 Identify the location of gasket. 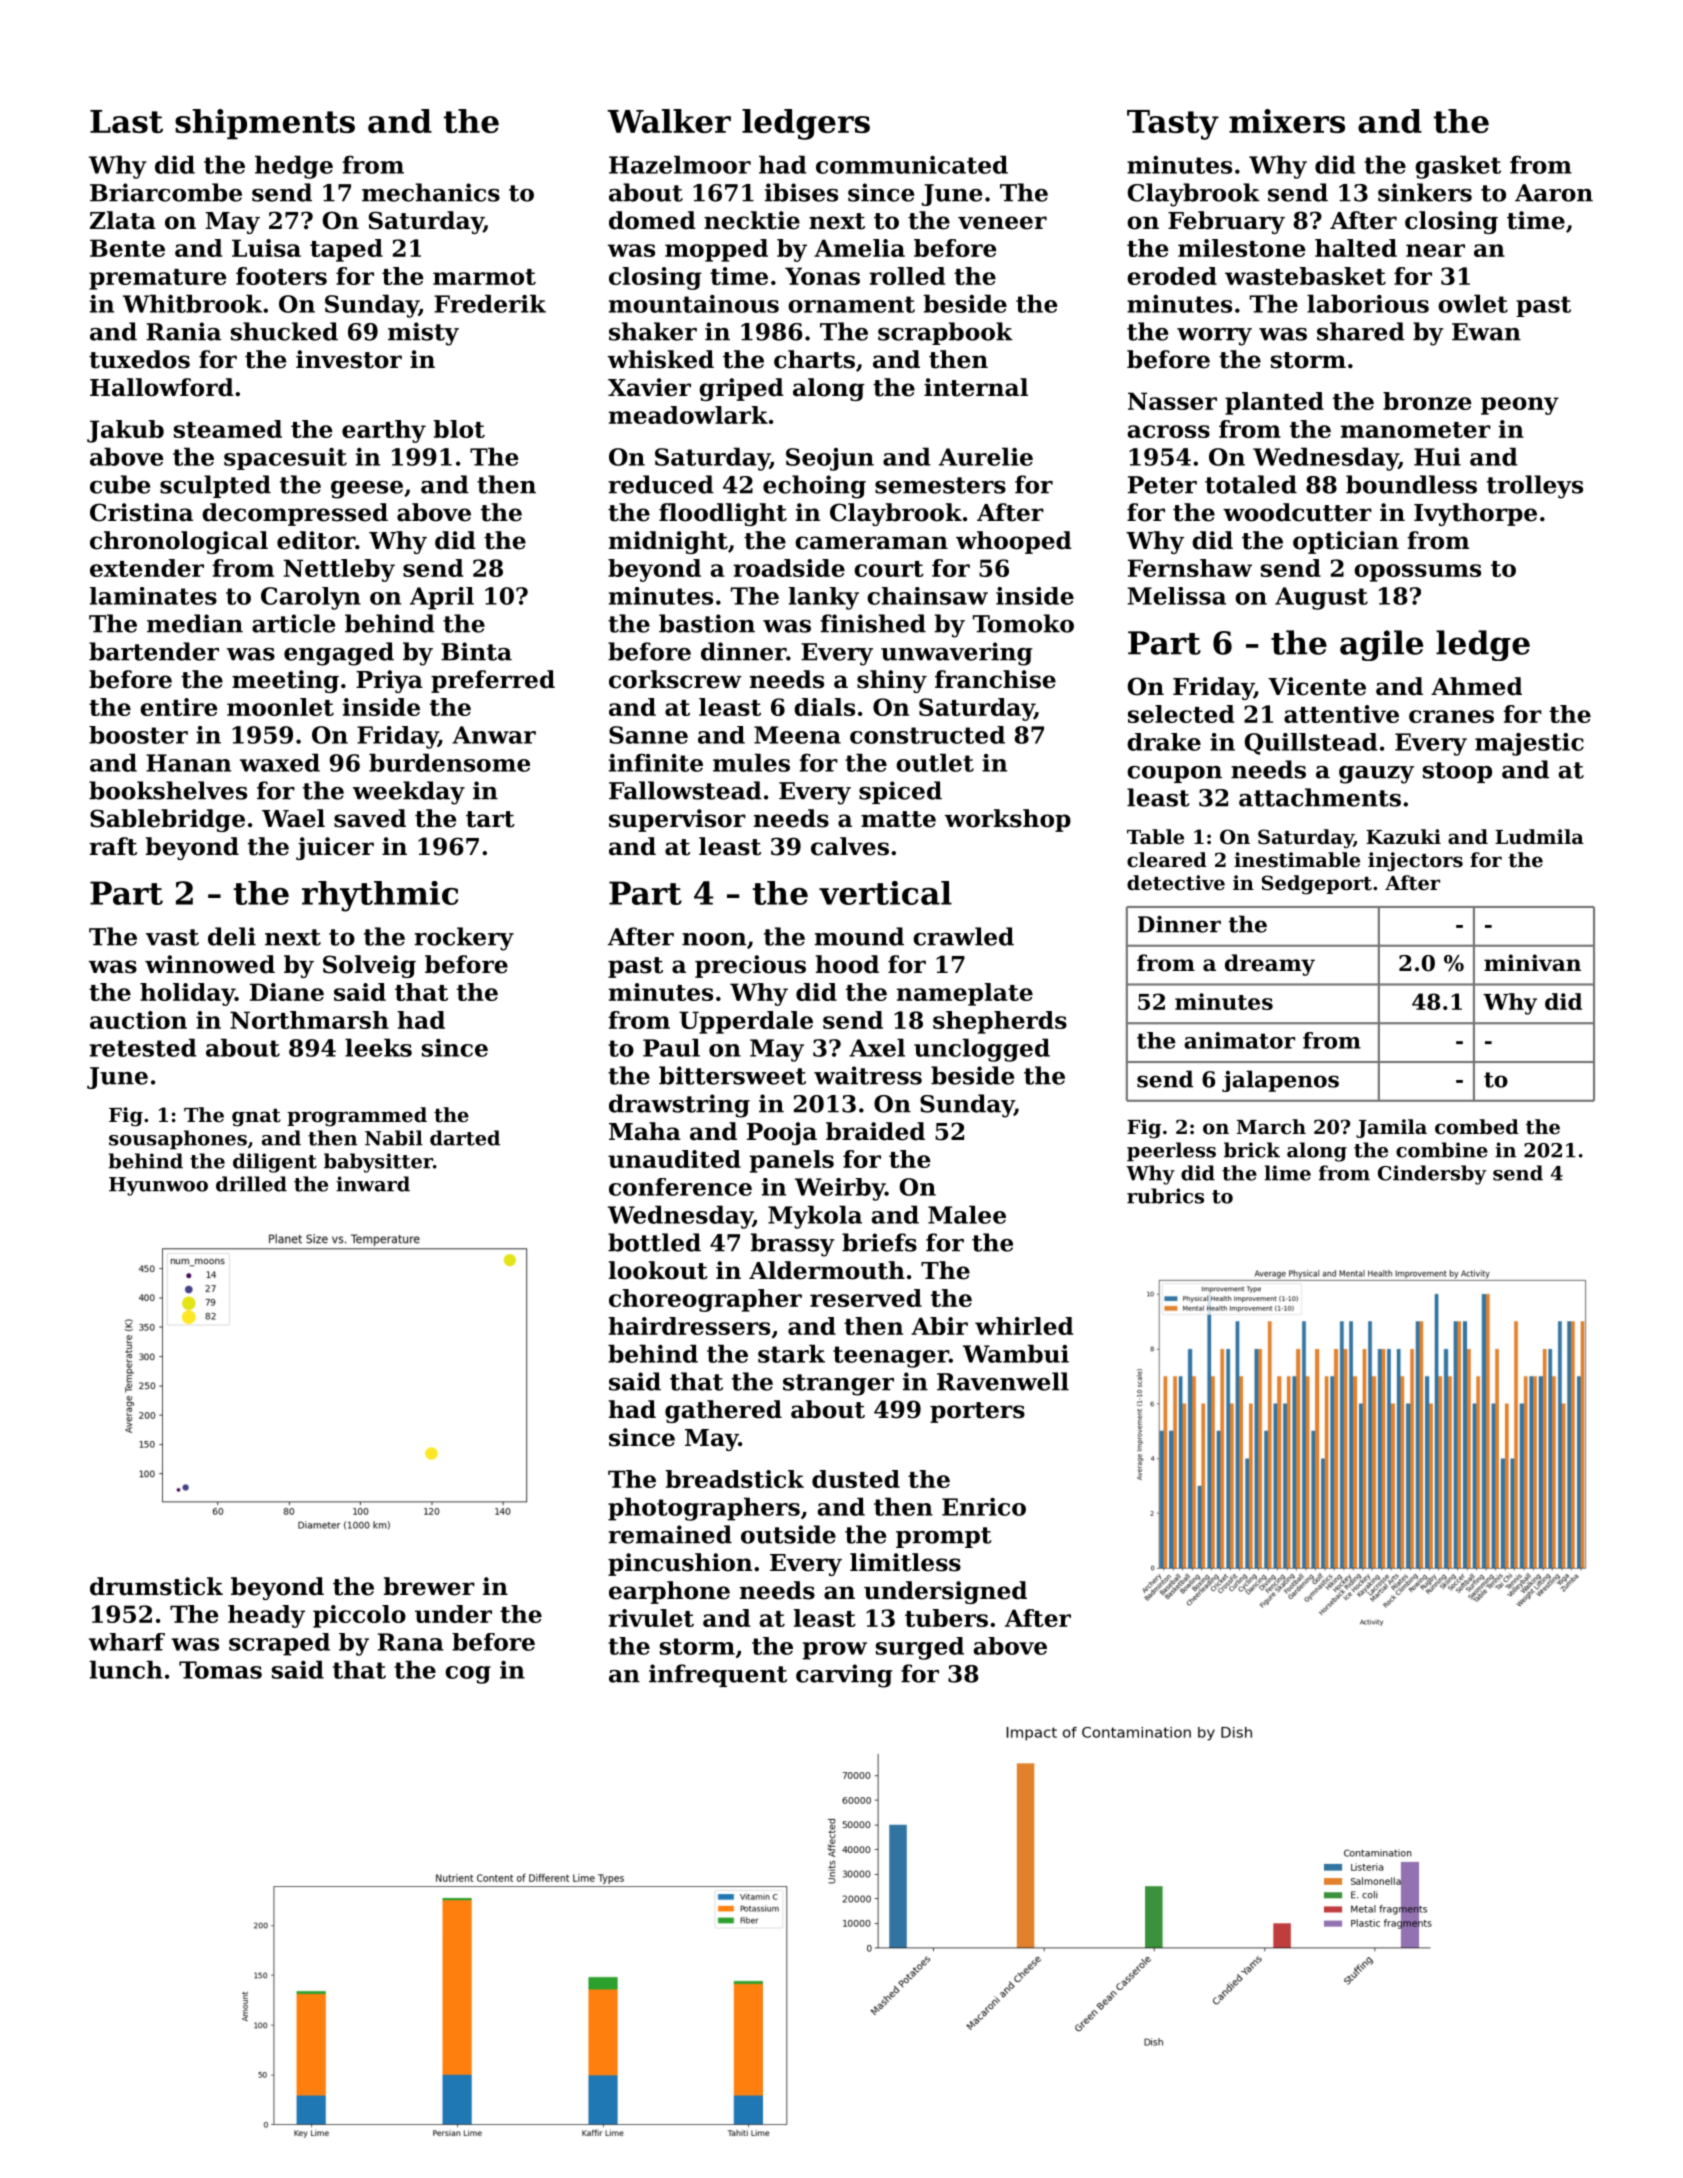
(1458, 167).
